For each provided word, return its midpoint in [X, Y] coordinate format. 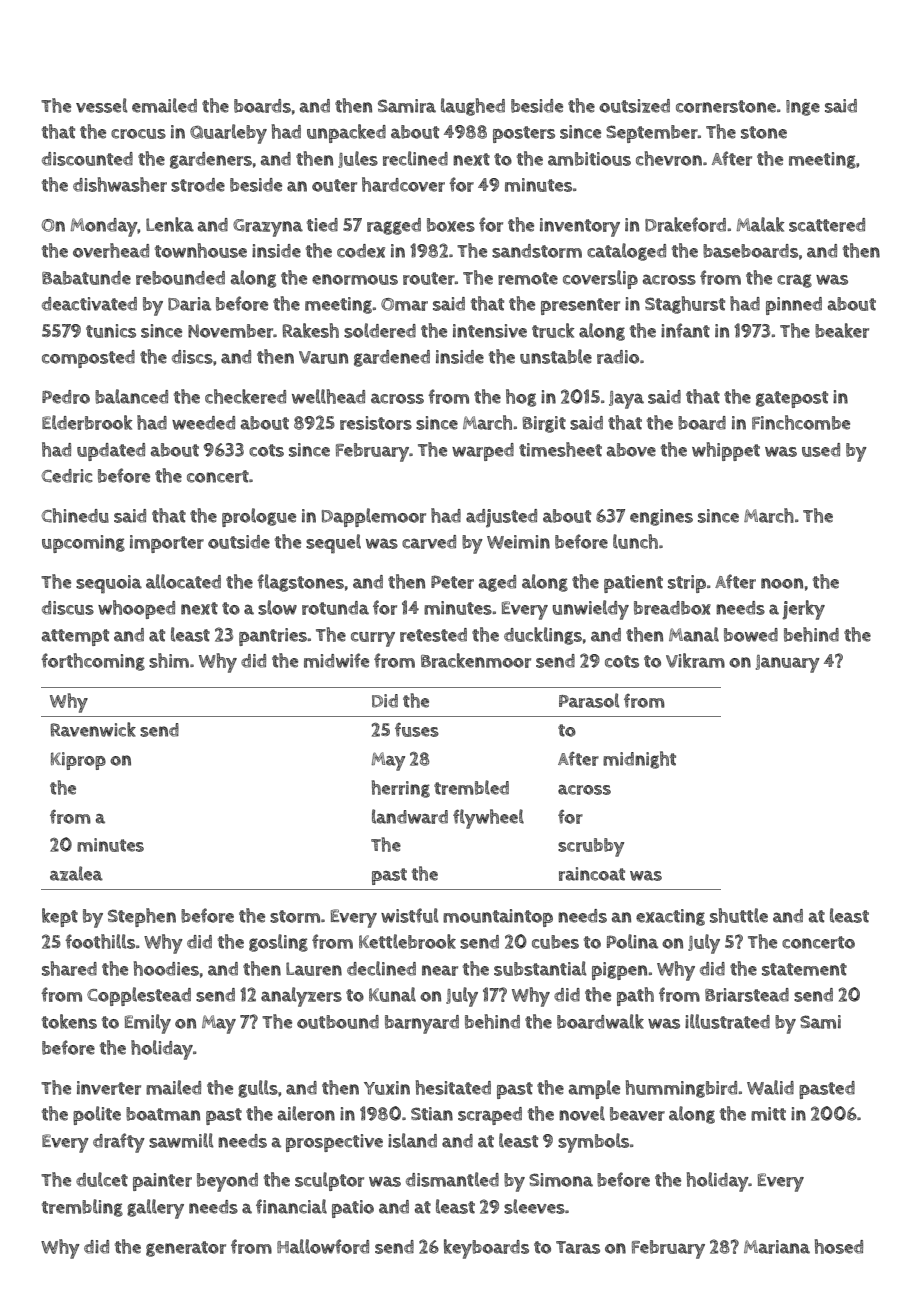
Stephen [142, 917]
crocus [138, 134]
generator [186, 1249]
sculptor [329, 1181]
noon [782, 583]
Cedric [67, 476]
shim [169, 660]
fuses [417, 730]
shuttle [739, 915]
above [631, 450]
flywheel [488, 819]
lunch [635, 541]
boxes [451, 225]
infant [685, 330]
